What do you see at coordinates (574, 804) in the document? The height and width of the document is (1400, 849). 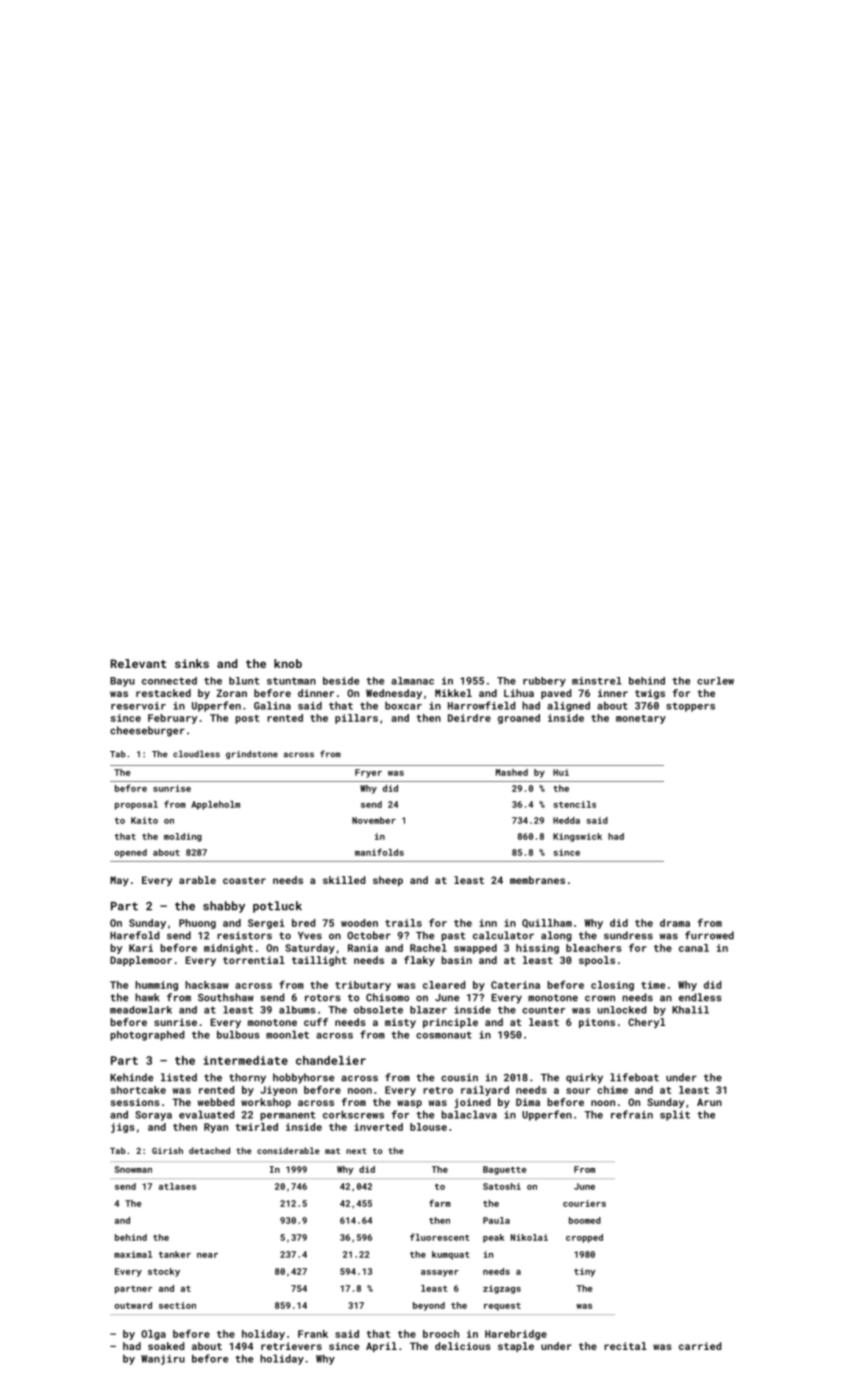 I see `stencils` at bounding box center [574, 804].
